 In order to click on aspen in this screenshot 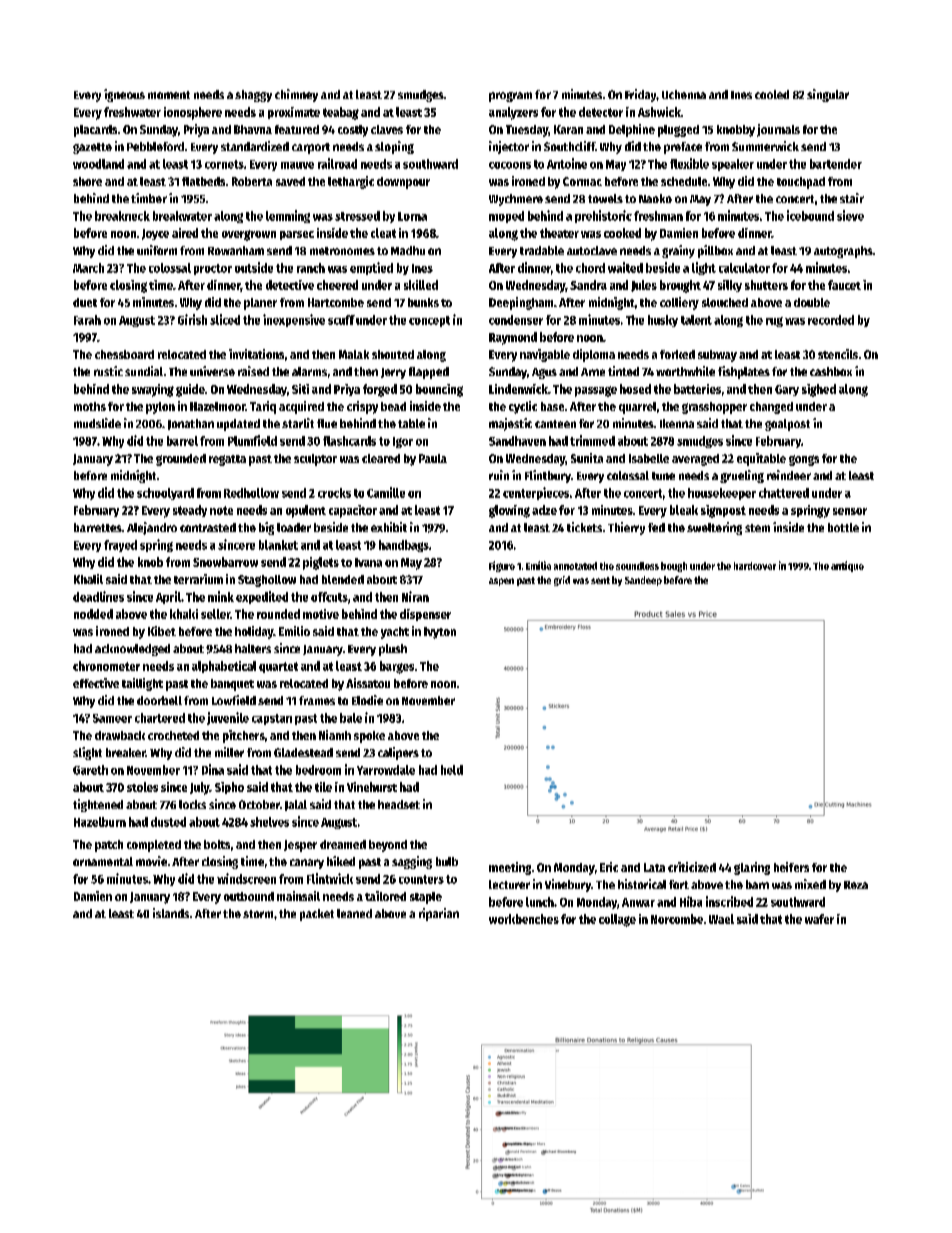, I will do `click(501, 582)`.
